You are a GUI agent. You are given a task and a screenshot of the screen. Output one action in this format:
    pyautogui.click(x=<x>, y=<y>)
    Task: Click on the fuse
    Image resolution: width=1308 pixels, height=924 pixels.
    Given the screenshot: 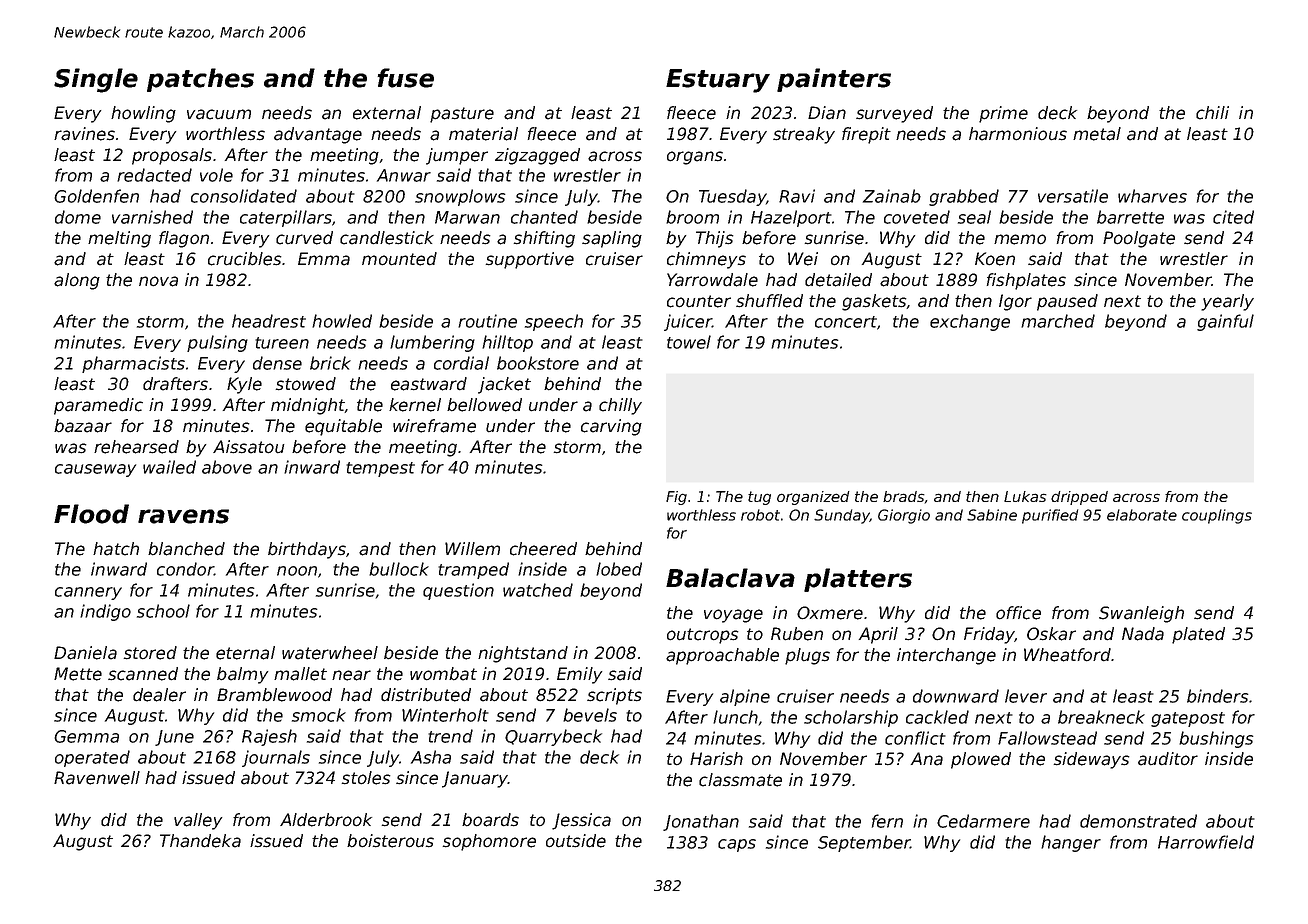 What is the action you would take?
    pyautogui.click(x=405, y=78)
